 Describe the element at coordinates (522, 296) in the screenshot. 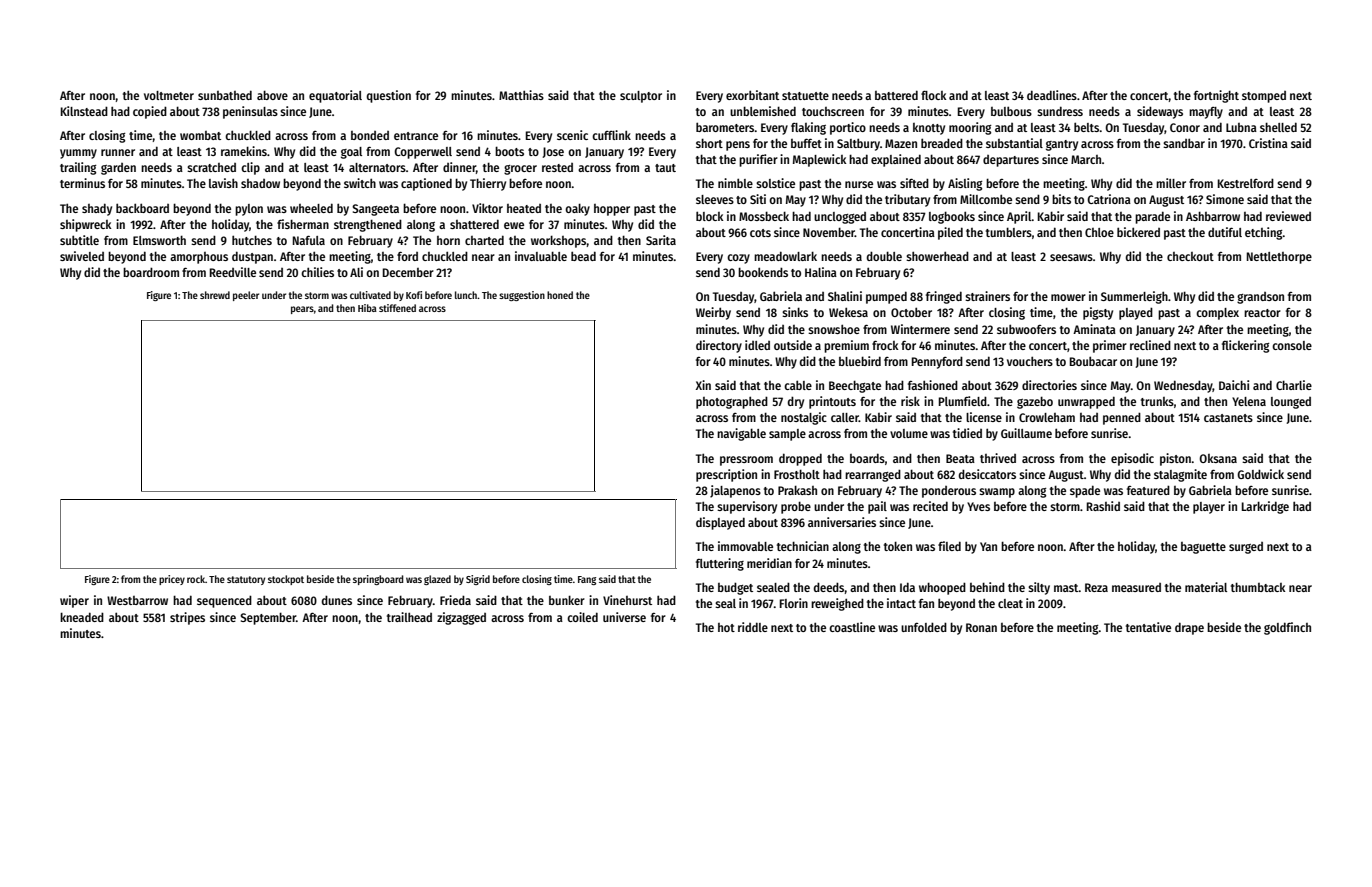

I see `suggestion` at that location.
